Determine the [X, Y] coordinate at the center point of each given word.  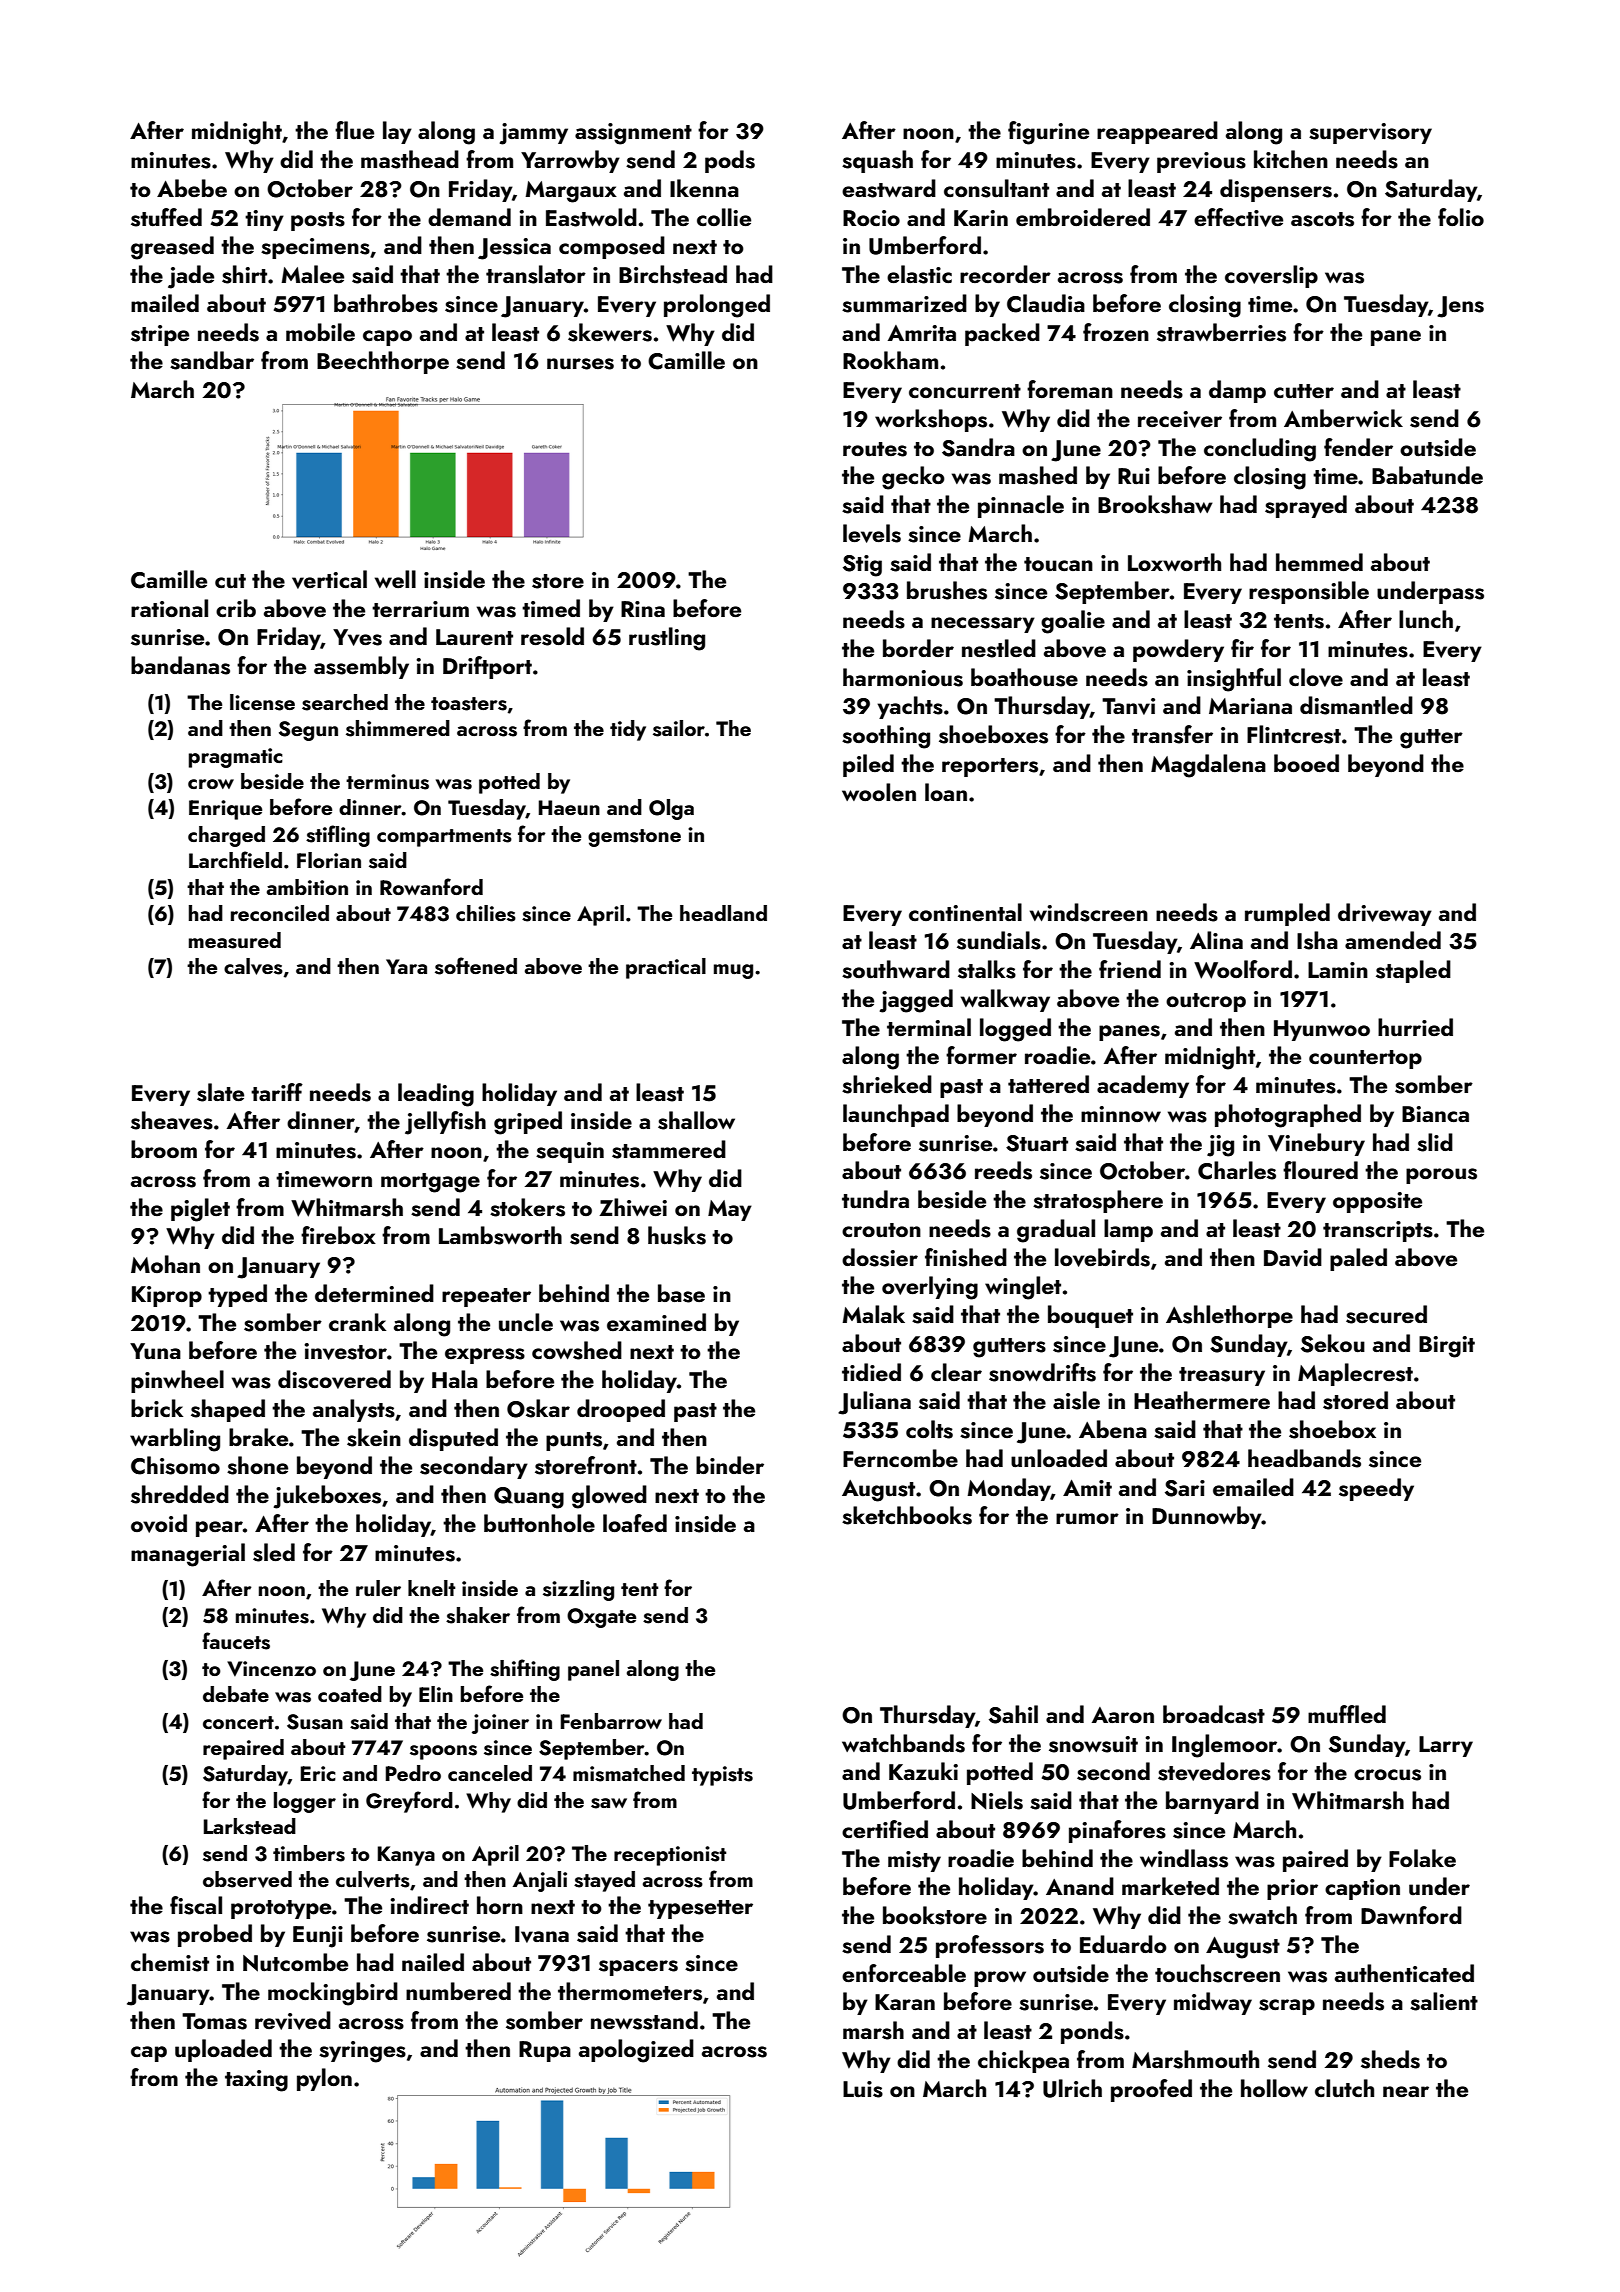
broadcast [1214, 1714]
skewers [610, 332]
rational [169, 608]
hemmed [1319, 562]
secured [1386, 1314]
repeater [486, 1297]
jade [191, 277]
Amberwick [1343, 418]
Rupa [545, 2051]
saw [609, 1803]
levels [872, 533]
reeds [1003, 1170]
